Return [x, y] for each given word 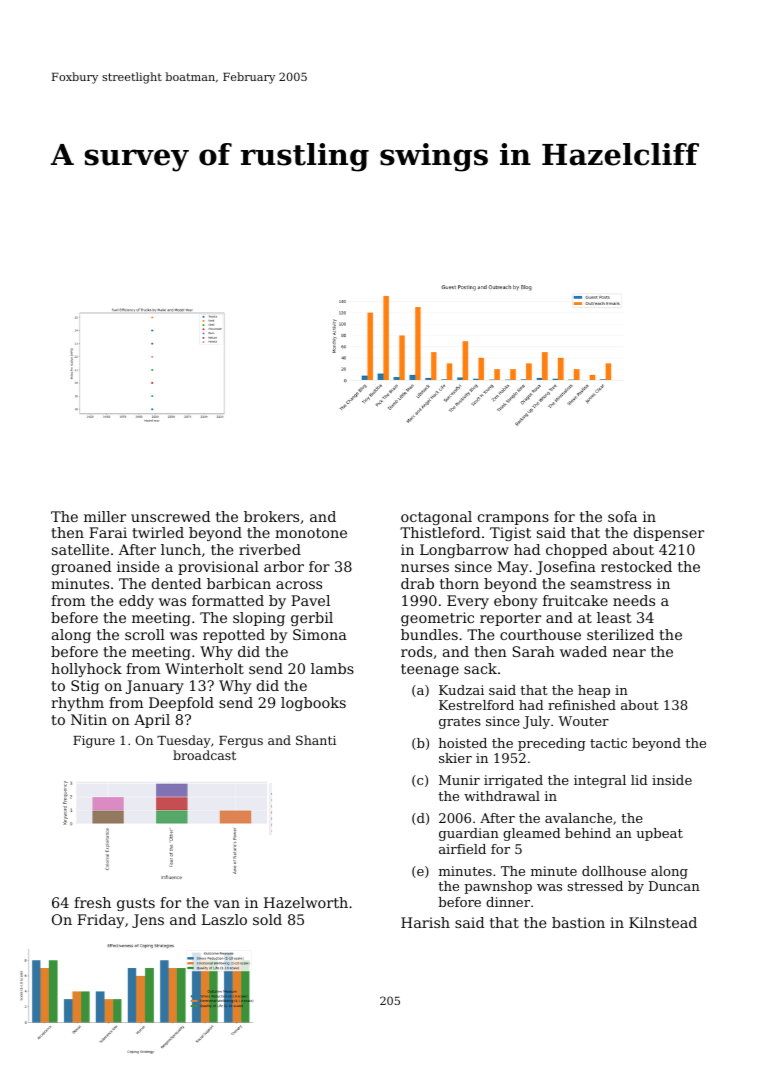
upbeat [659, 834]
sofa [622, 516]
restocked [636, 566]
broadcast [204, 755]
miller [105, 516]
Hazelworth [306, 902]
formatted [228, 600]
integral [600, 781]
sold [267, 919]
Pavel [310, 600]
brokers [271, 516]
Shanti [316, 740]
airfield [462, 849]
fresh [92, 902]
